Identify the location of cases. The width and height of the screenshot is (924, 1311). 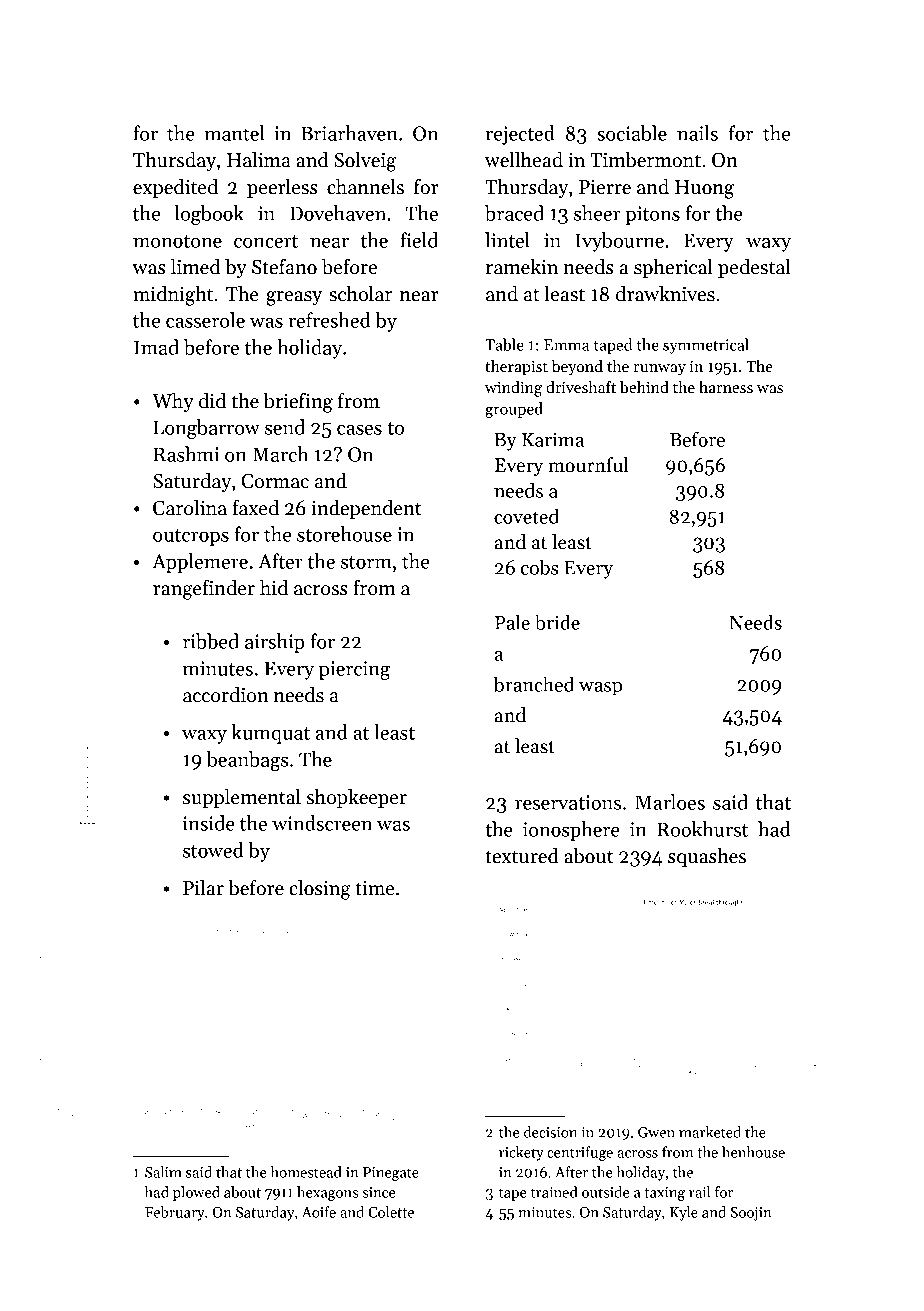
(359, 429).
